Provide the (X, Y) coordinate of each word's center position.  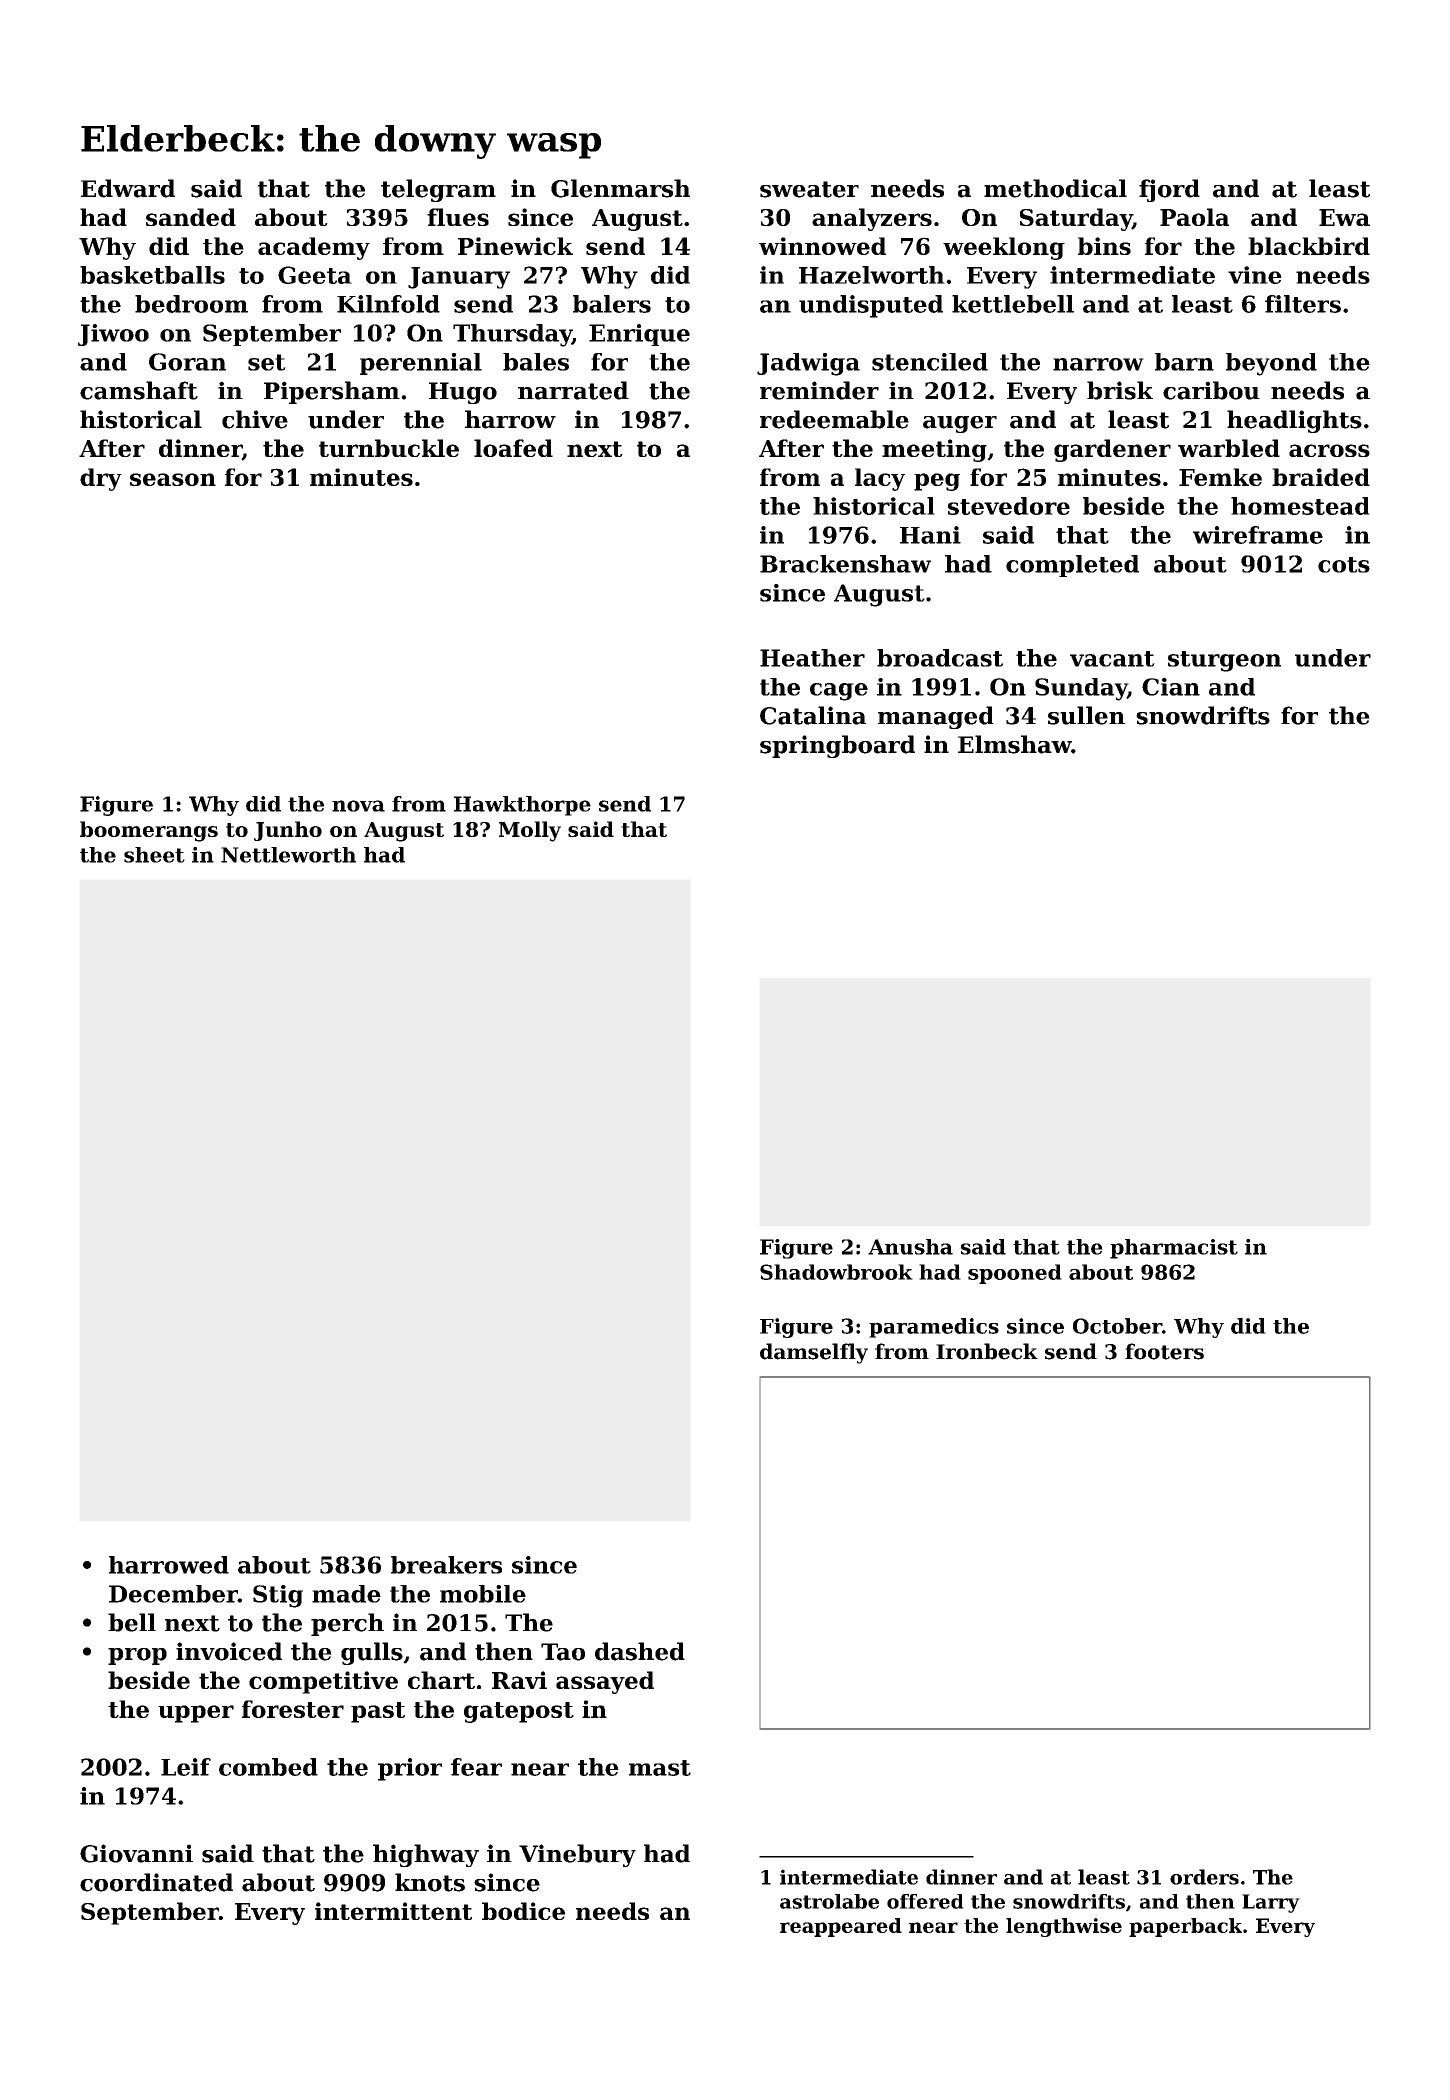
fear (476, 1767)
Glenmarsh (620, 188)
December (173, 1594)
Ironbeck (987, 1351)
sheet (154, 855)
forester (293, 1709)
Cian (1171, 687)
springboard (837, 746)
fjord (1169, 190)
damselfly (814, 1353)
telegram (438, 190)
